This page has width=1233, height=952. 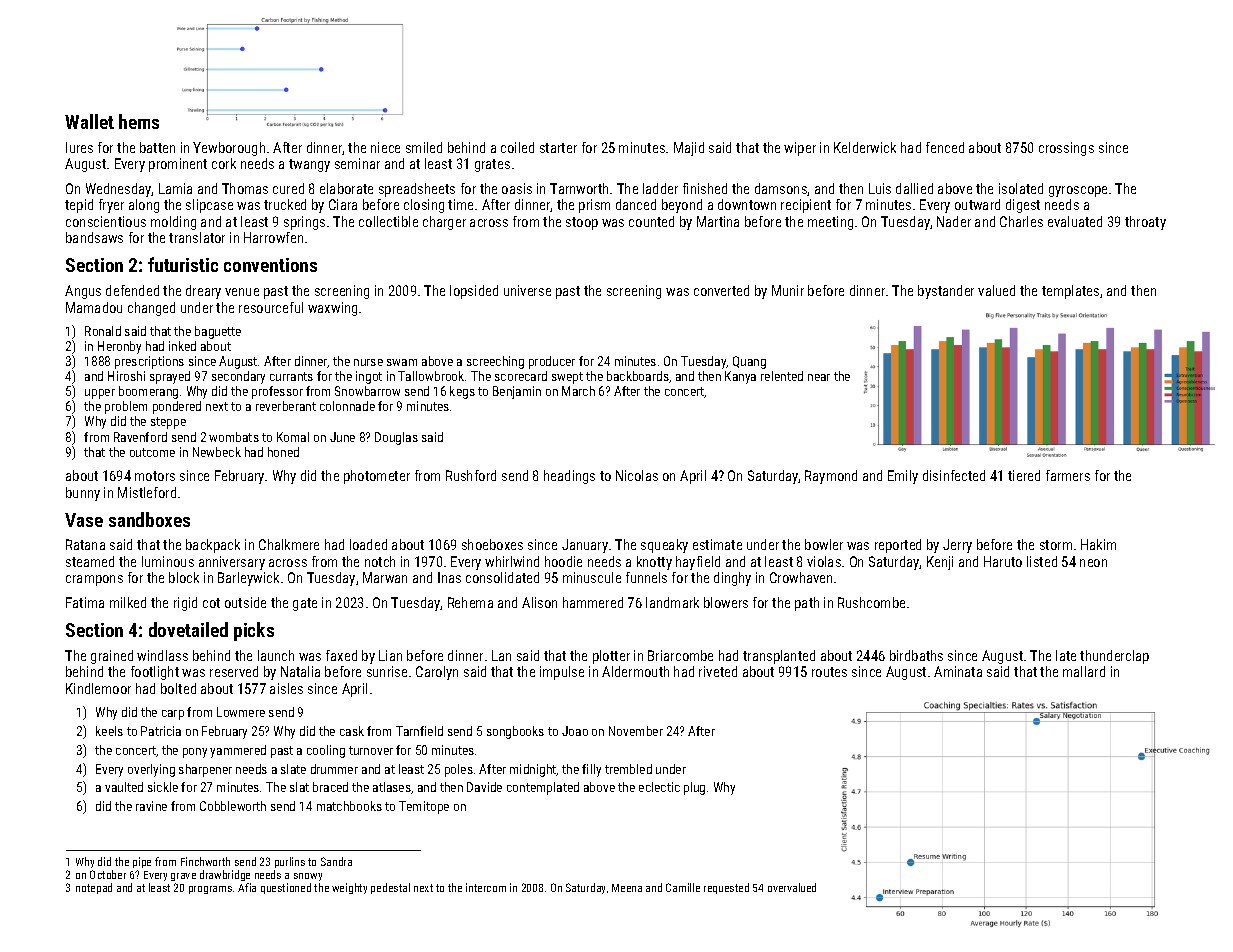 What do you see at coordinates (89, 121) in the page?
I see `Wallet` at bounding box center [89, 121].
